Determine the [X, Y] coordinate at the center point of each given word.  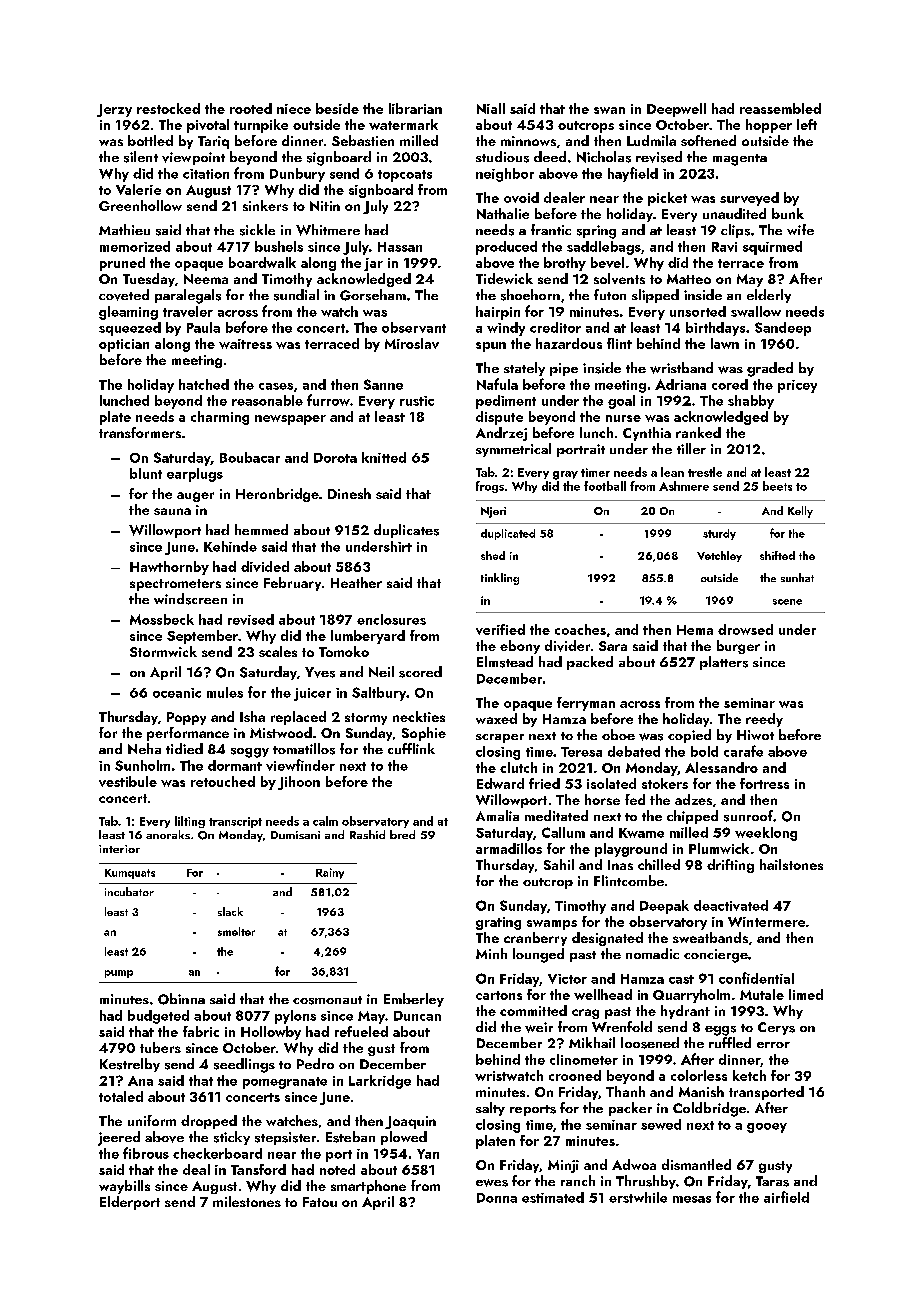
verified [500, 629]
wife [800, 229]
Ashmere [684, 486]
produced [506, 248]
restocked [168, 108]
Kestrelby [130, 1065]
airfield [786, 1197]
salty [490, 1109]
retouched [223, 781]
